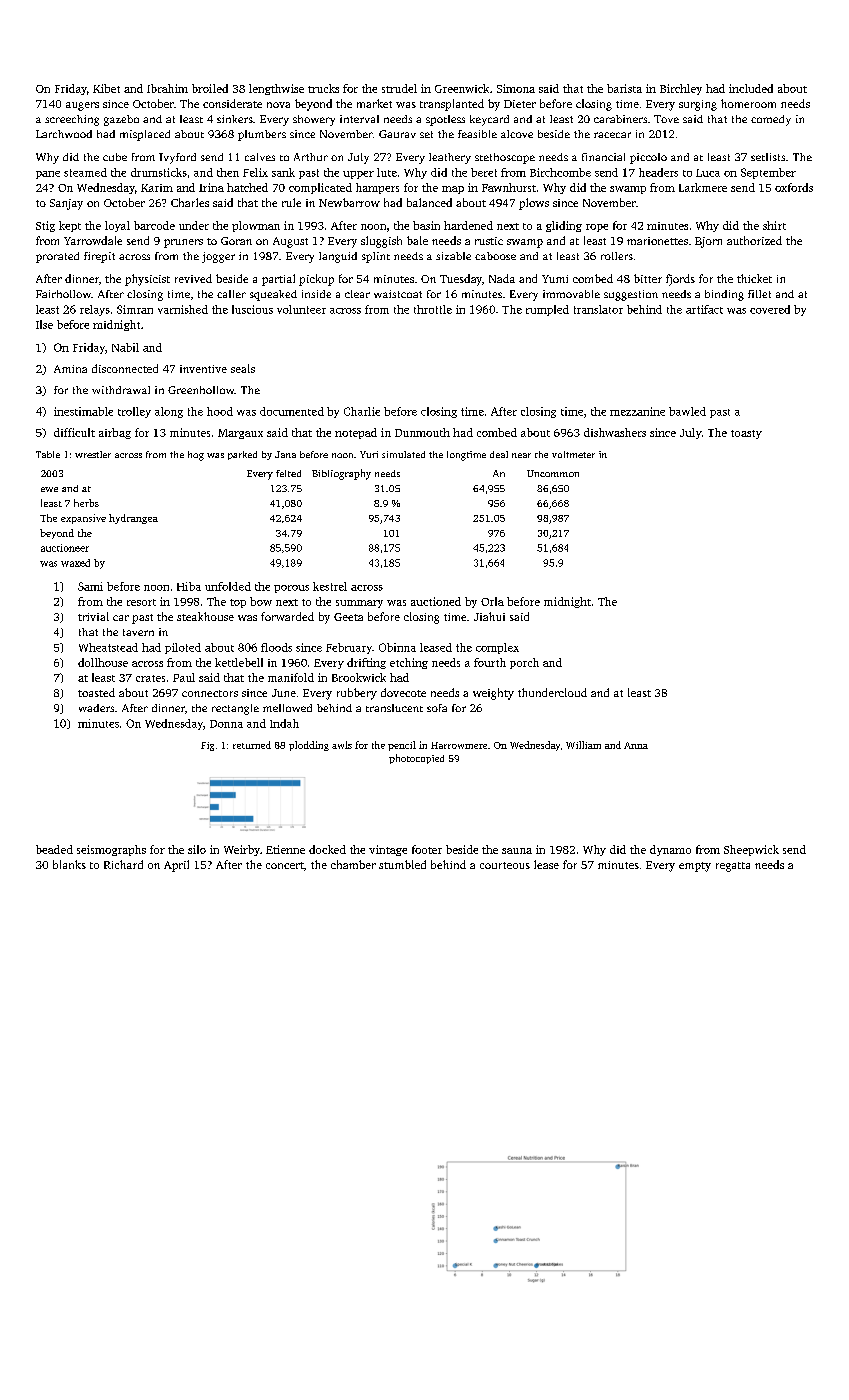 Image resolution: width=849 pixels, height=1400 pixels. Describe the element at coordinates (497, 648) in the image. I see `complex` at that location.
